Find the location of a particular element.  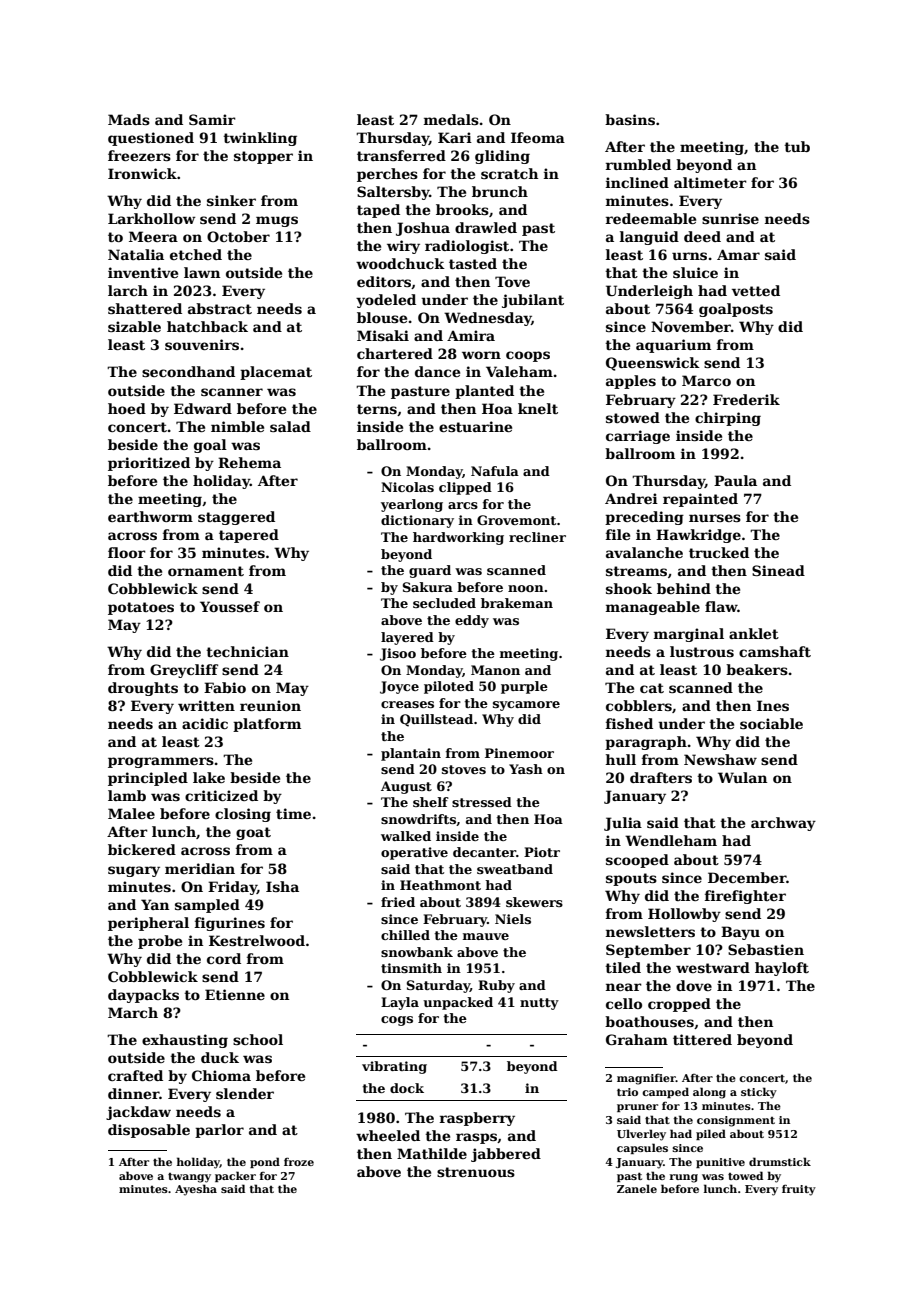

archway is located at coordinates (783, 824).
